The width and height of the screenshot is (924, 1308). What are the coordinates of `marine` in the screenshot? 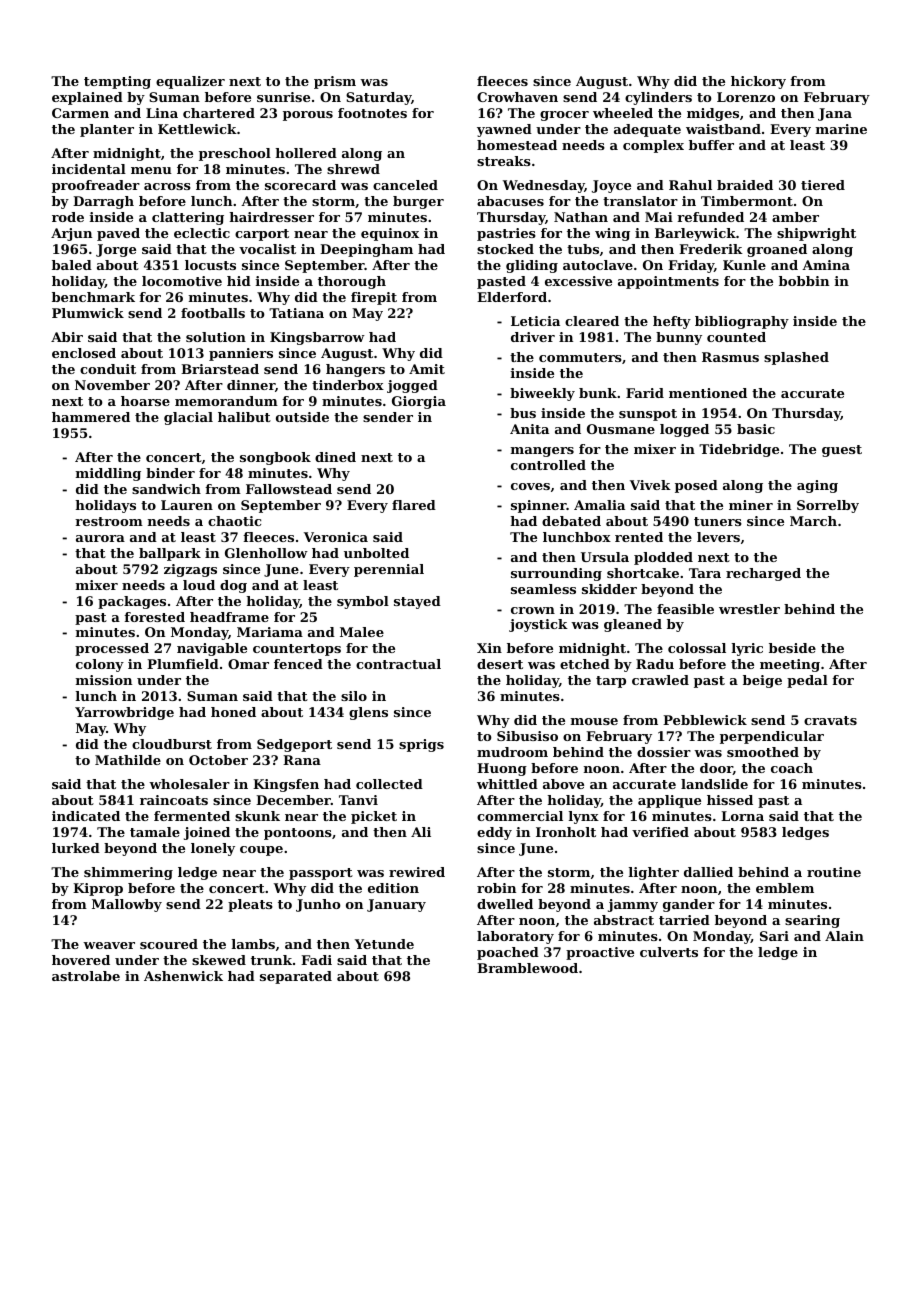 It's located at (841, 129).
